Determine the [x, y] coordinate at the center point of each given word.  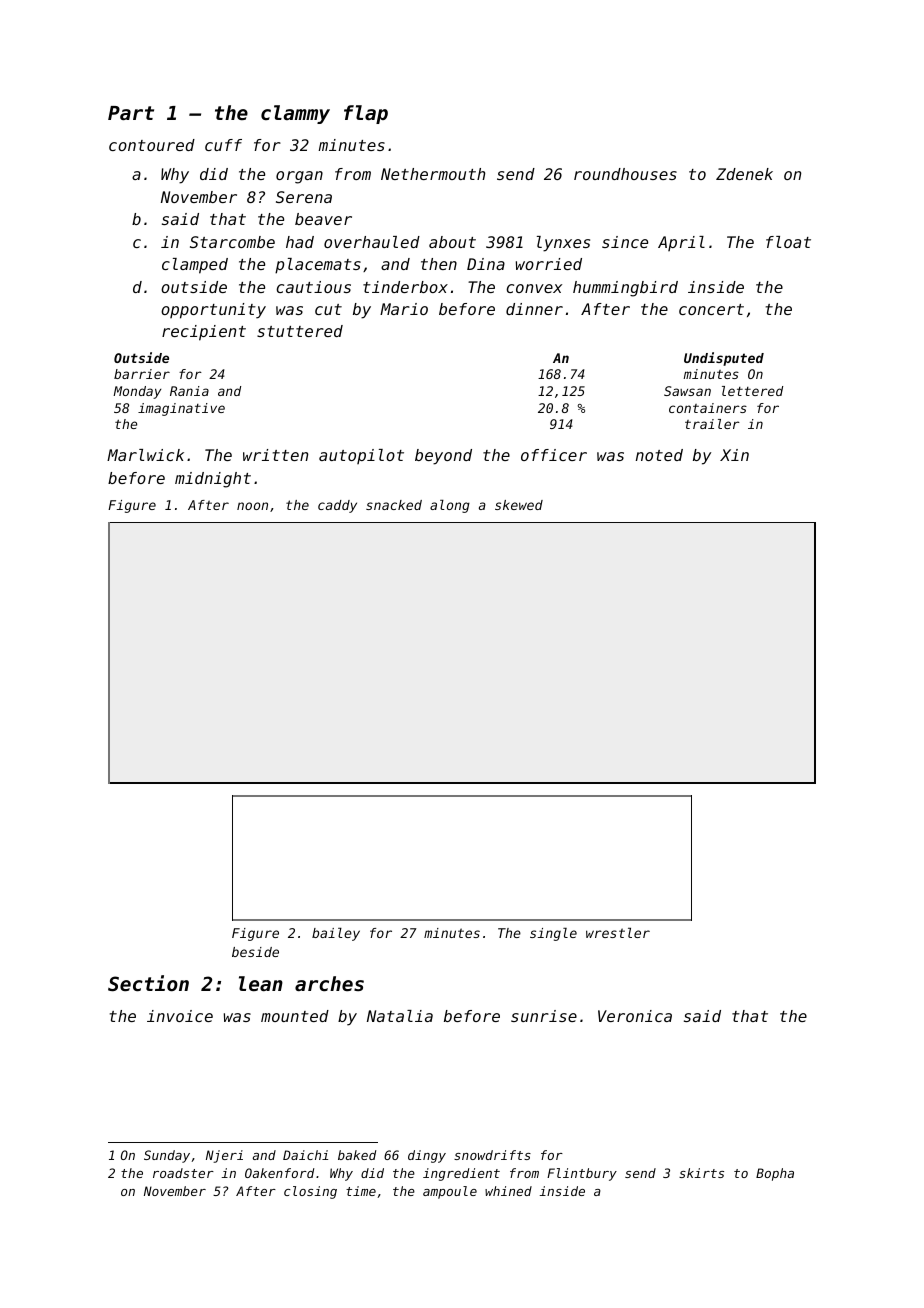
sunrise [544, 1016]
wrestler [618, 933]
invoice [180, 1016]
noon [252, 506]
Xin [734, 455]
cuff [223, 145]
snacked [394, 505]
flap [366, 114]
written [275, 455]
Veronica [635, 1016]
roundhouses [625, 174]
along [450, 506]
